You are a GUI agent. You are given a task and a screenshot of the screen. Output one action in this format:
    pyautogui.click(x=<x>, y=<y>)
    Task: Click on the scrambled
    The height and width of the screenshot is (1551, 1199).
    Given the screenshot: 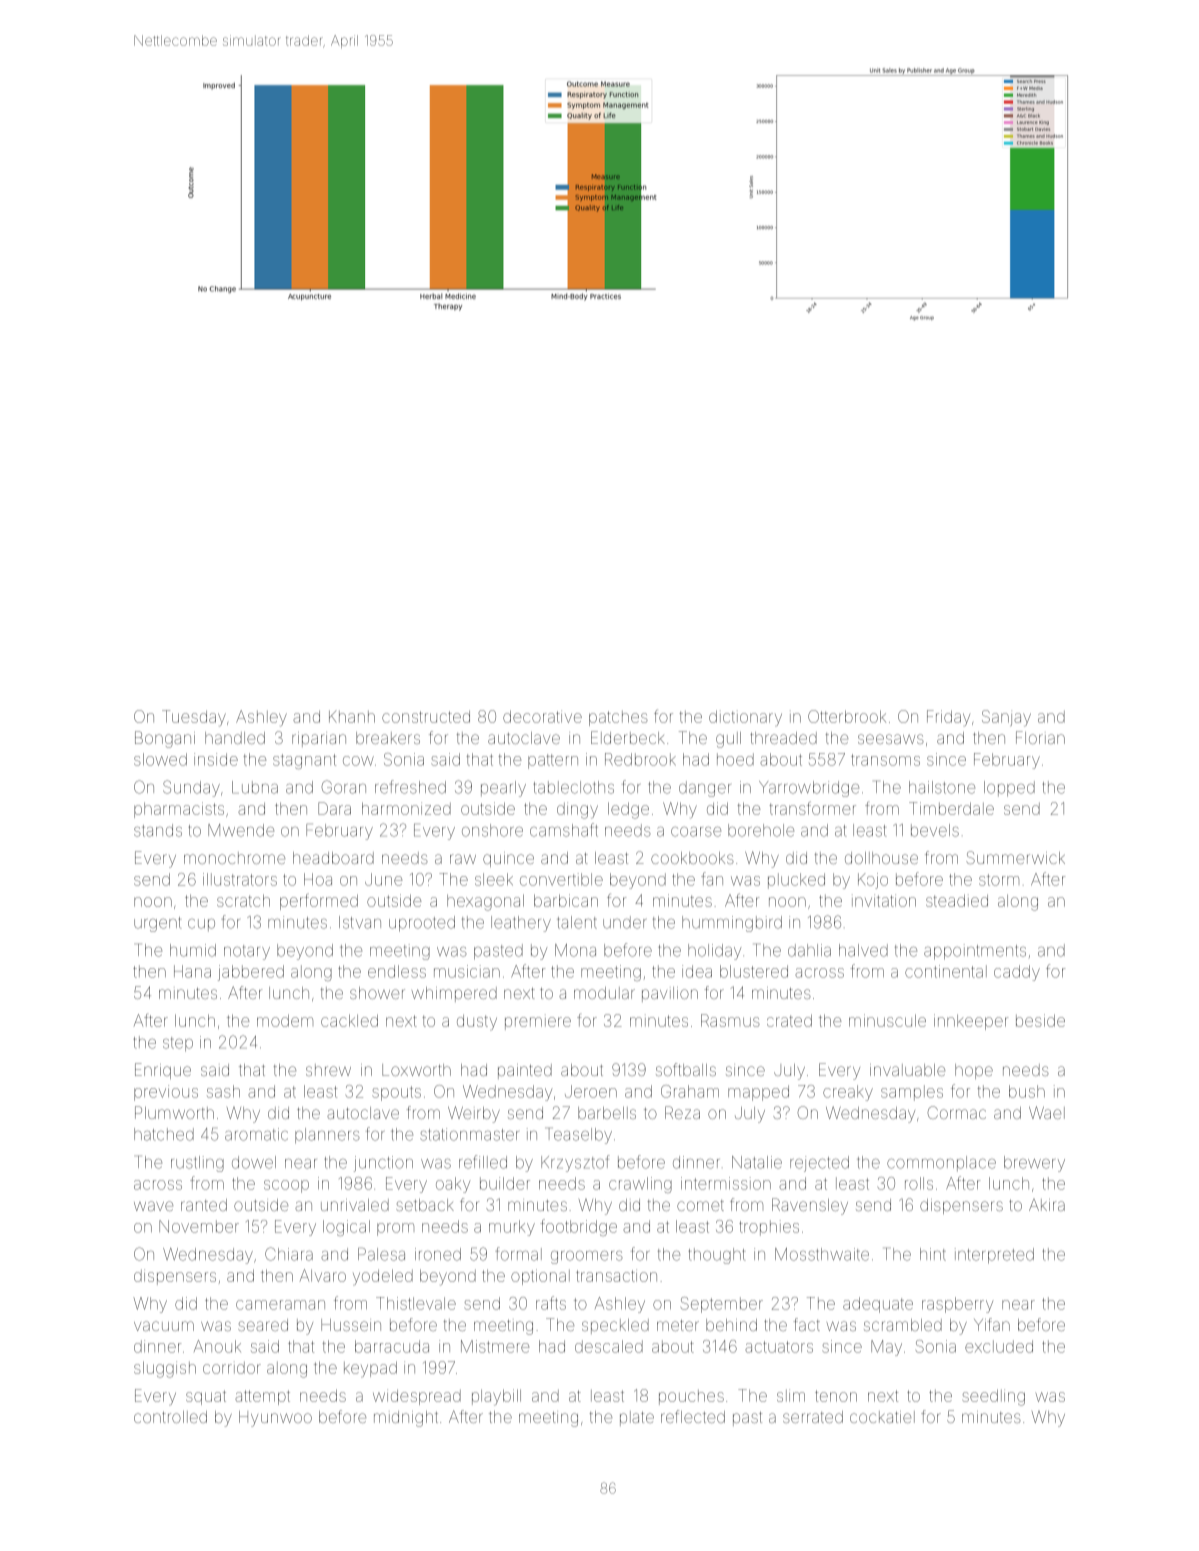 What is the action you would take?
    pyautogui.click(x=903, y=1325)
